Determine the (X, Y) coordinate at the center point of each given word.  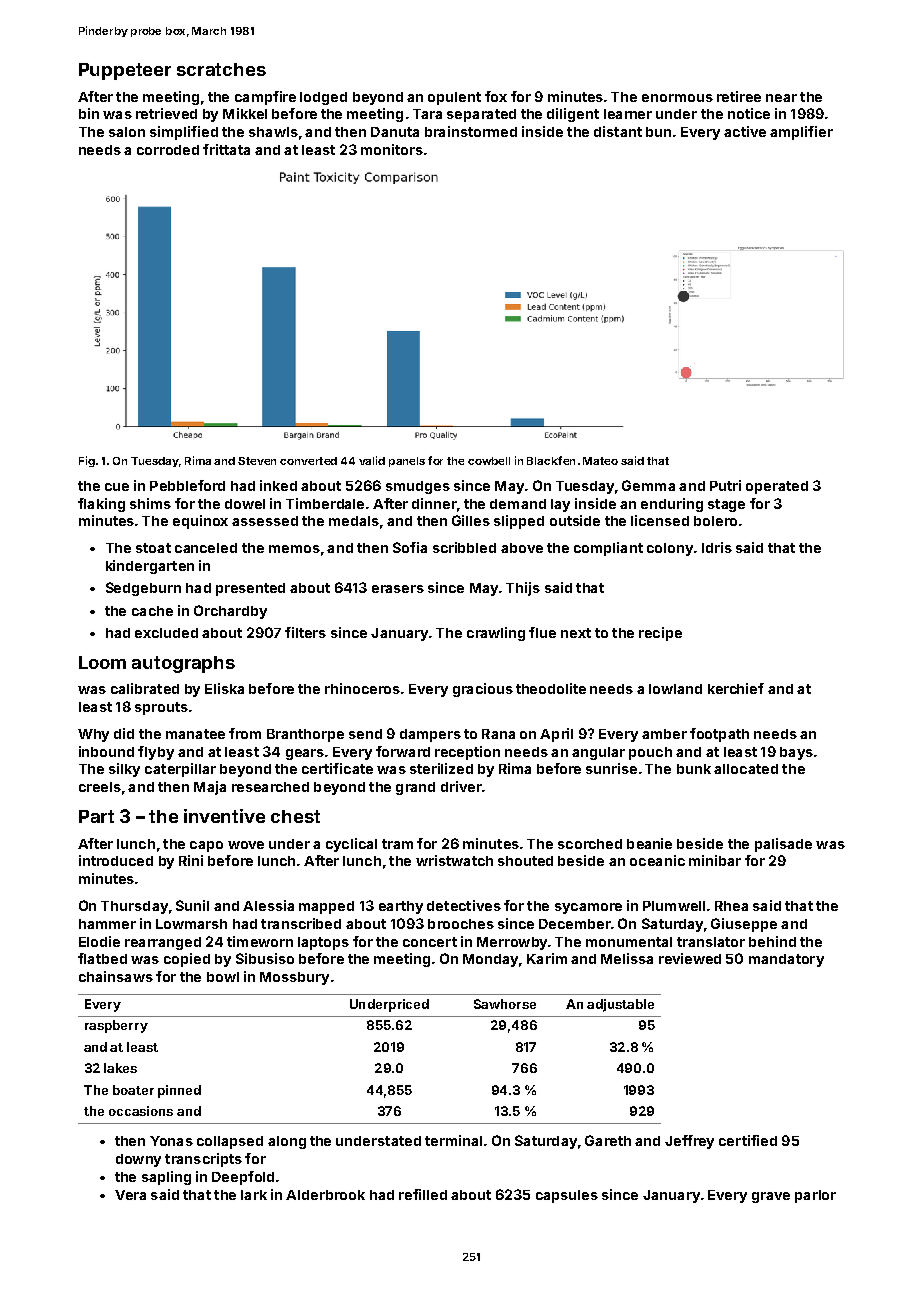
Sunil (192, 905)
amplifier (801, 133)
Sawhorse (505, 1004)
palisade (783, 845)
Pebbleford (187, 485)
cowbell (489, 461)
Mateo (600, 461)
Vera (130, 1195)
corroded (168, 150)
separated (481, 115)
